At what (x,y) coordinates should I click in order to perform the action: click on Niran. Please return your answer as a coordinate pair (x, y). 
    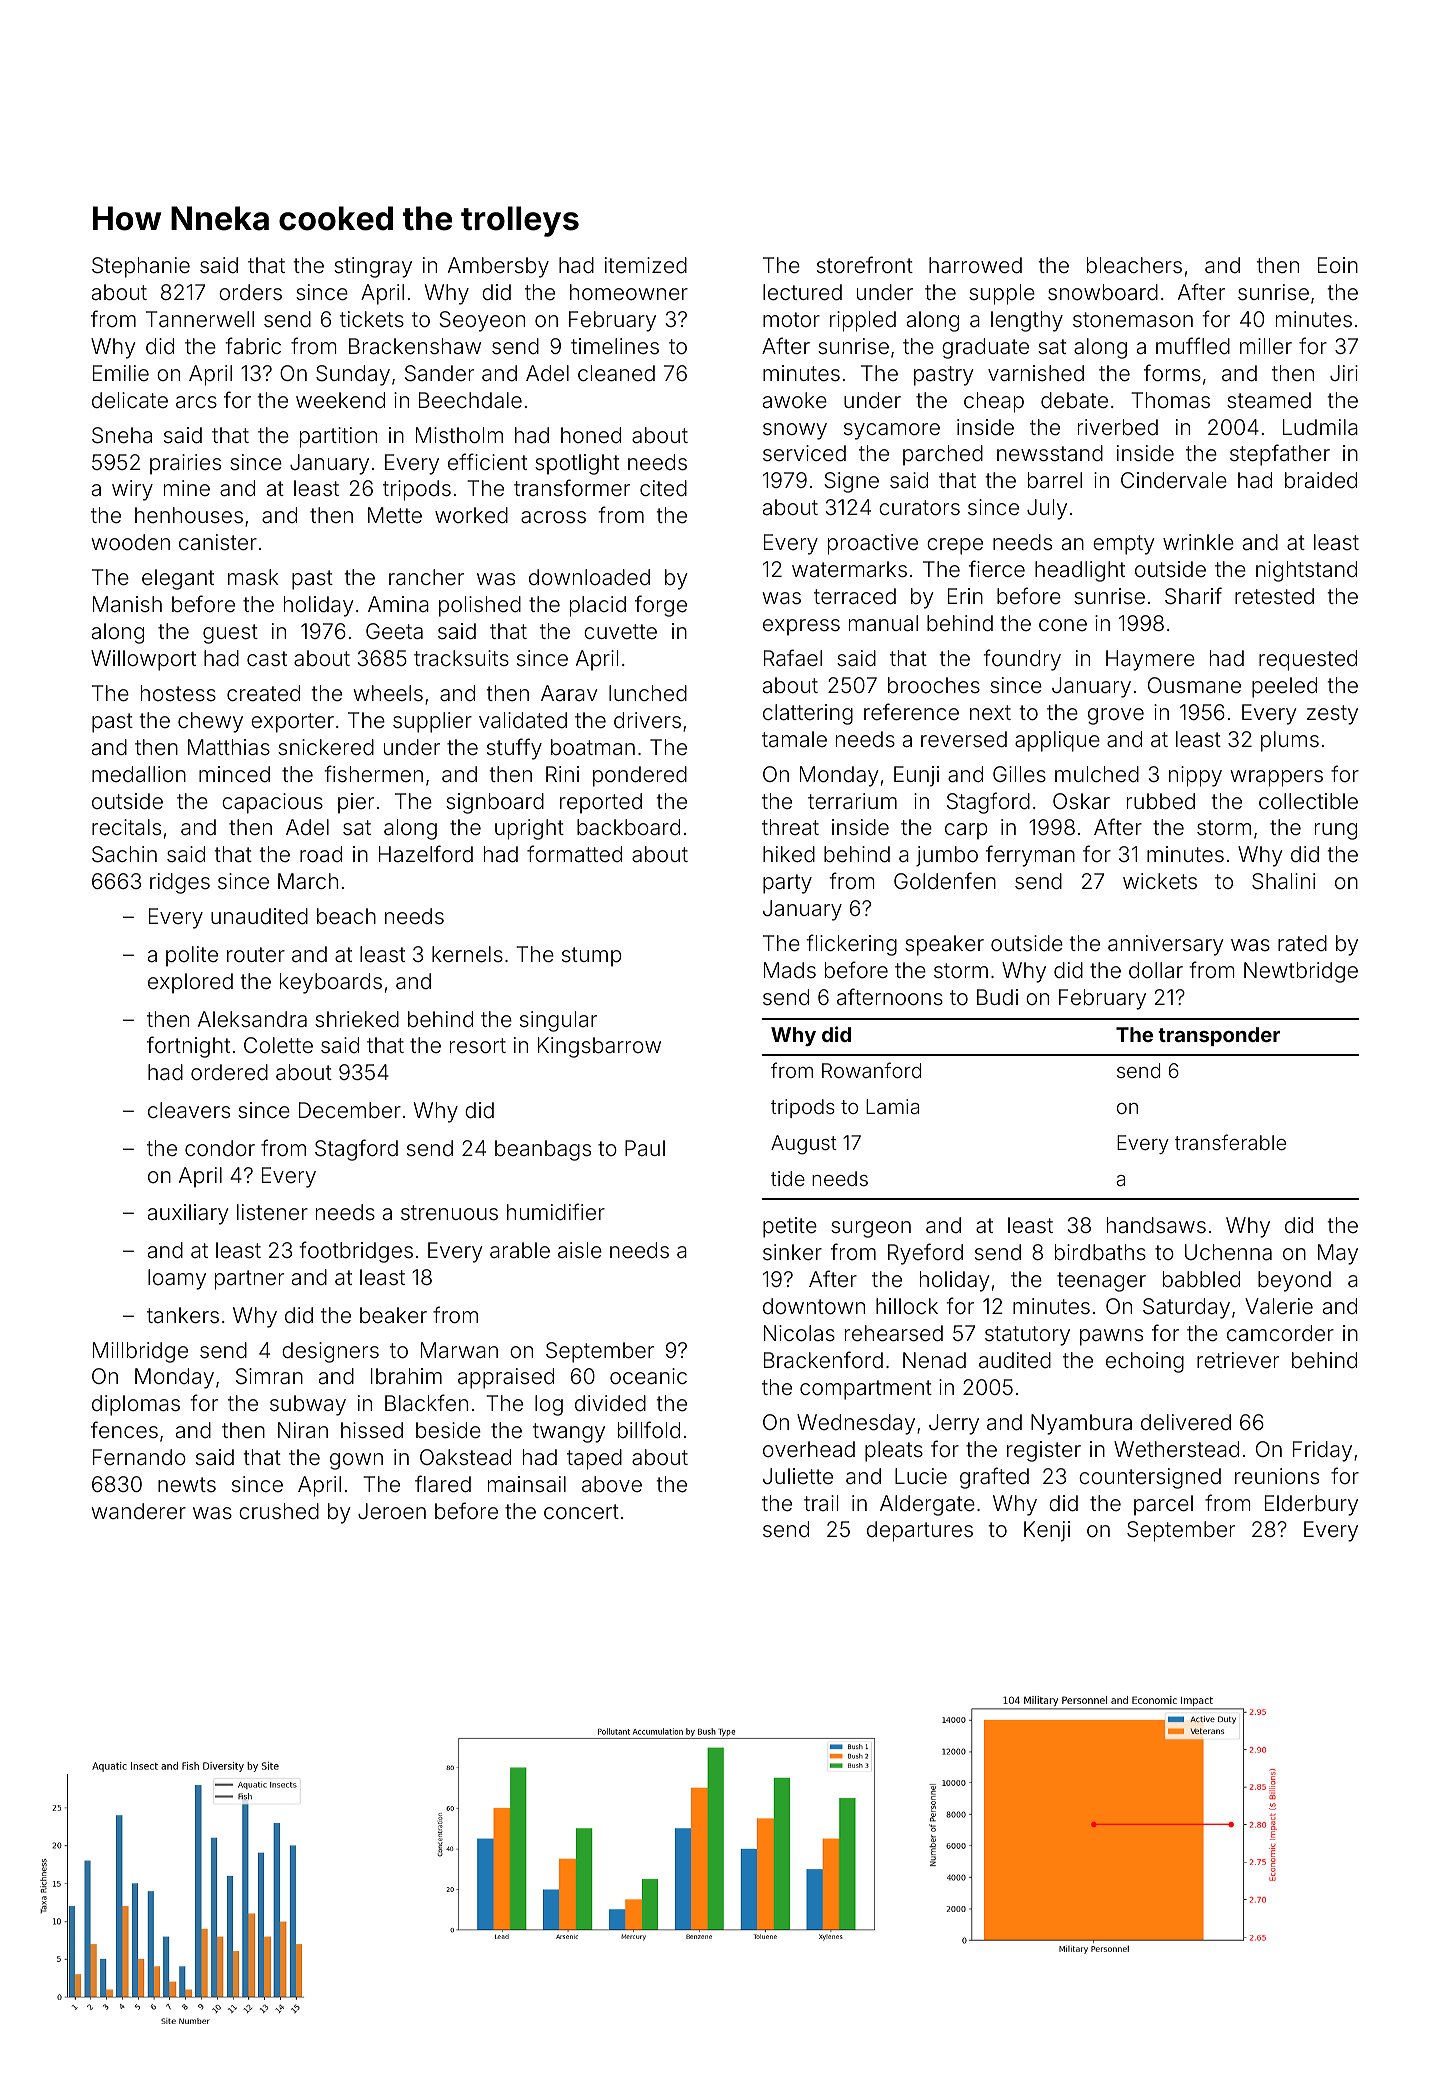
    Looking at the image, I should click on (303, 1430).
